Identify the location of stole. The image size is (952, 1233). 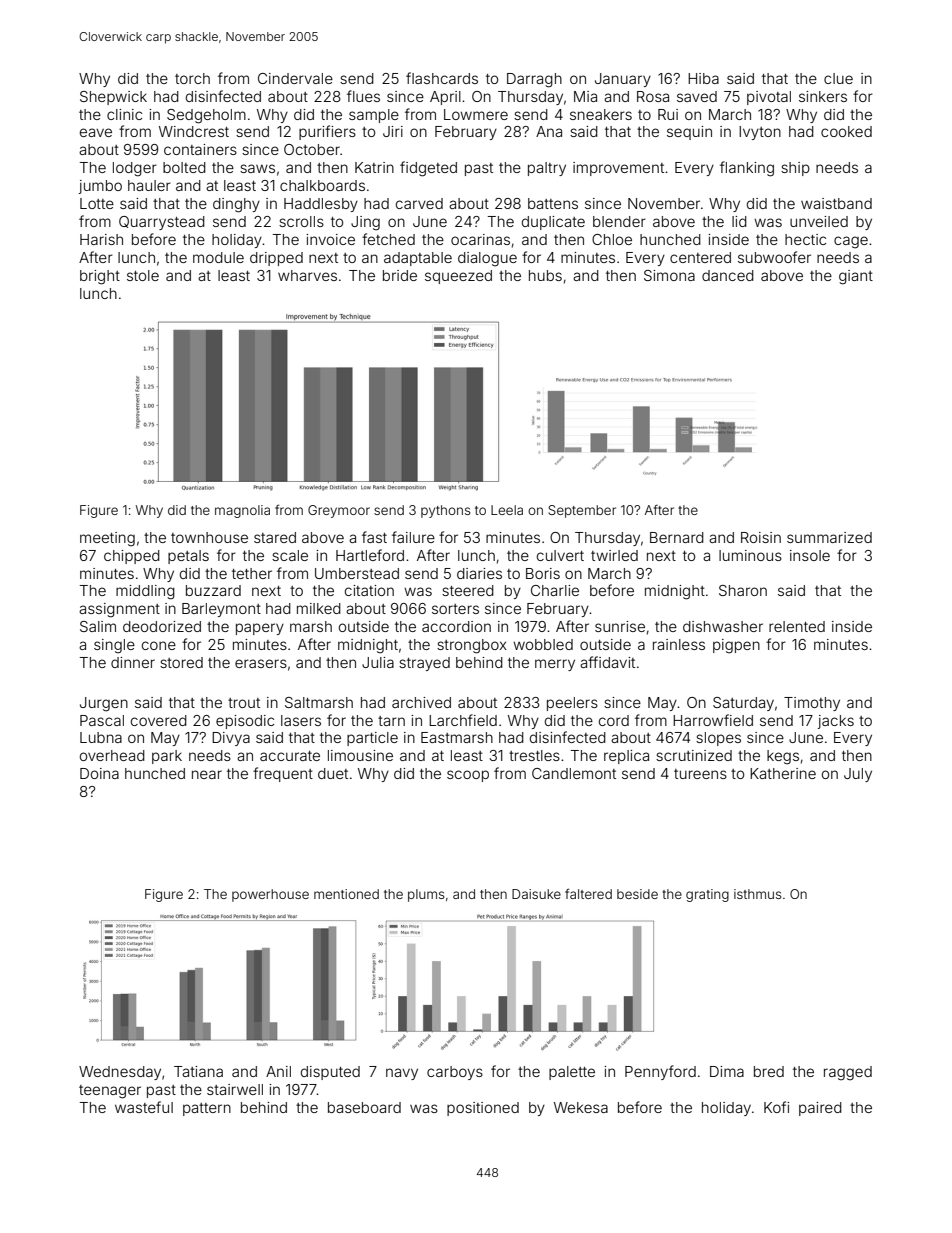
(143, 275).
